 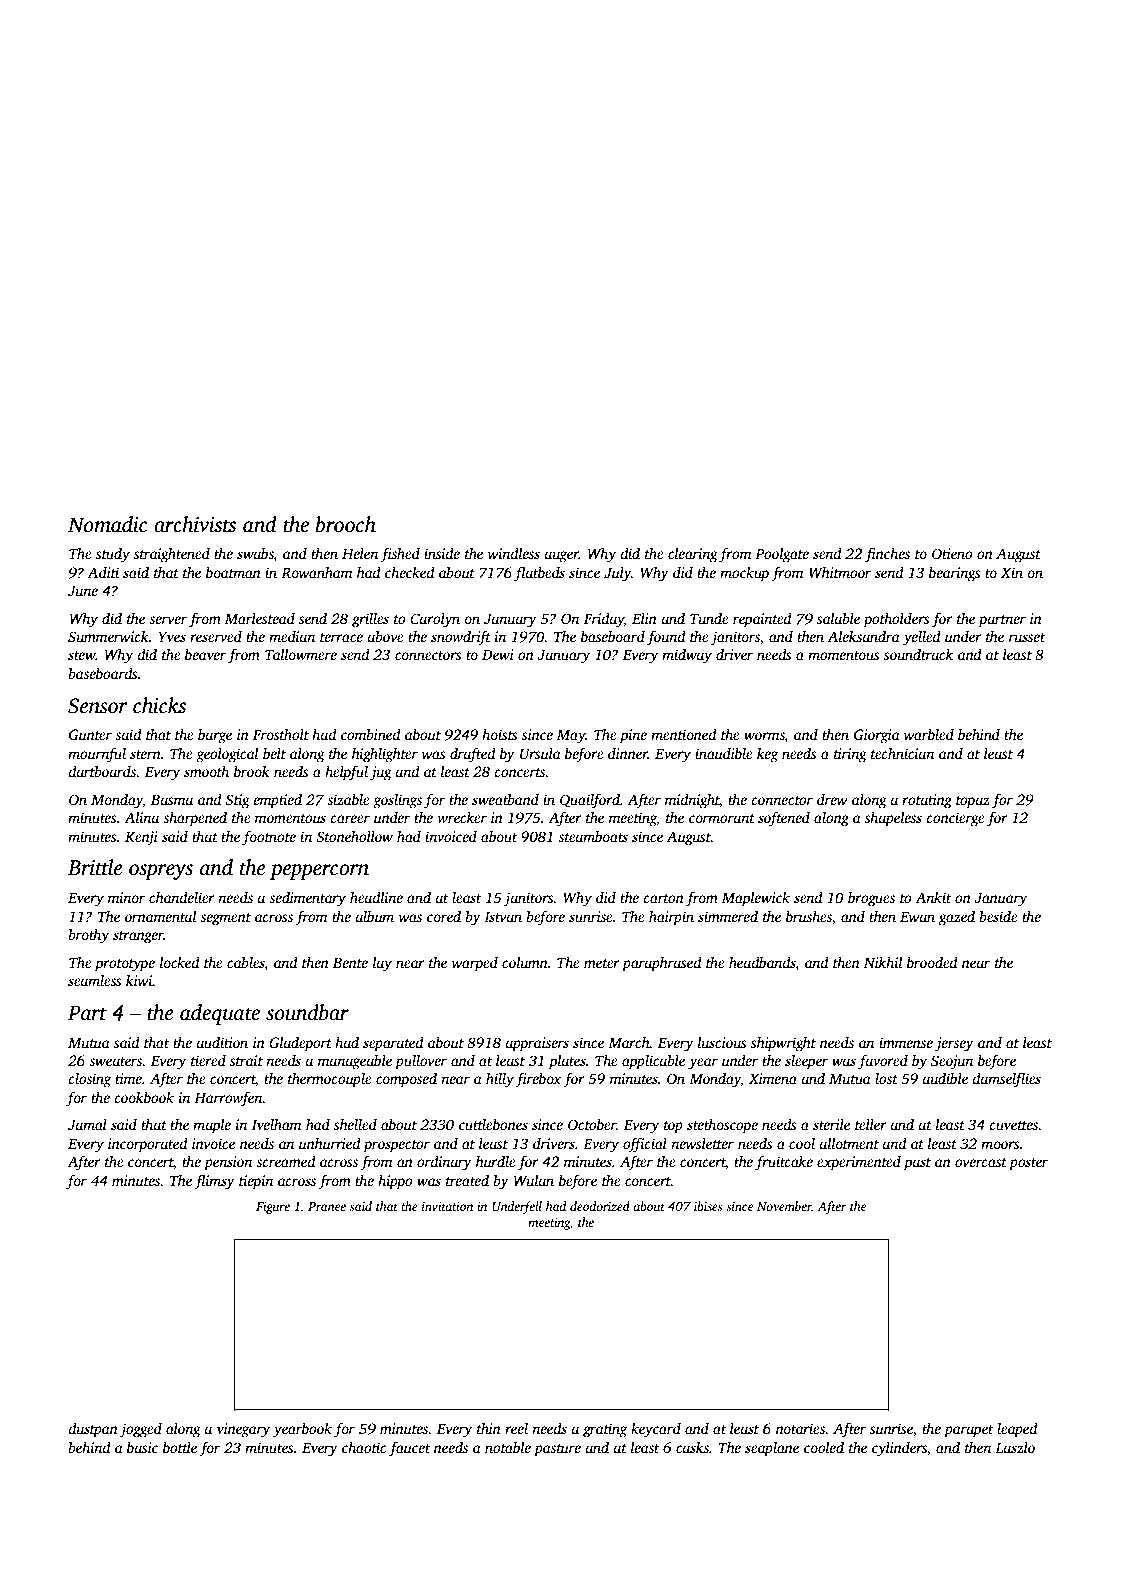 I want to click on vinegary, so click(x=243, y=1430).
